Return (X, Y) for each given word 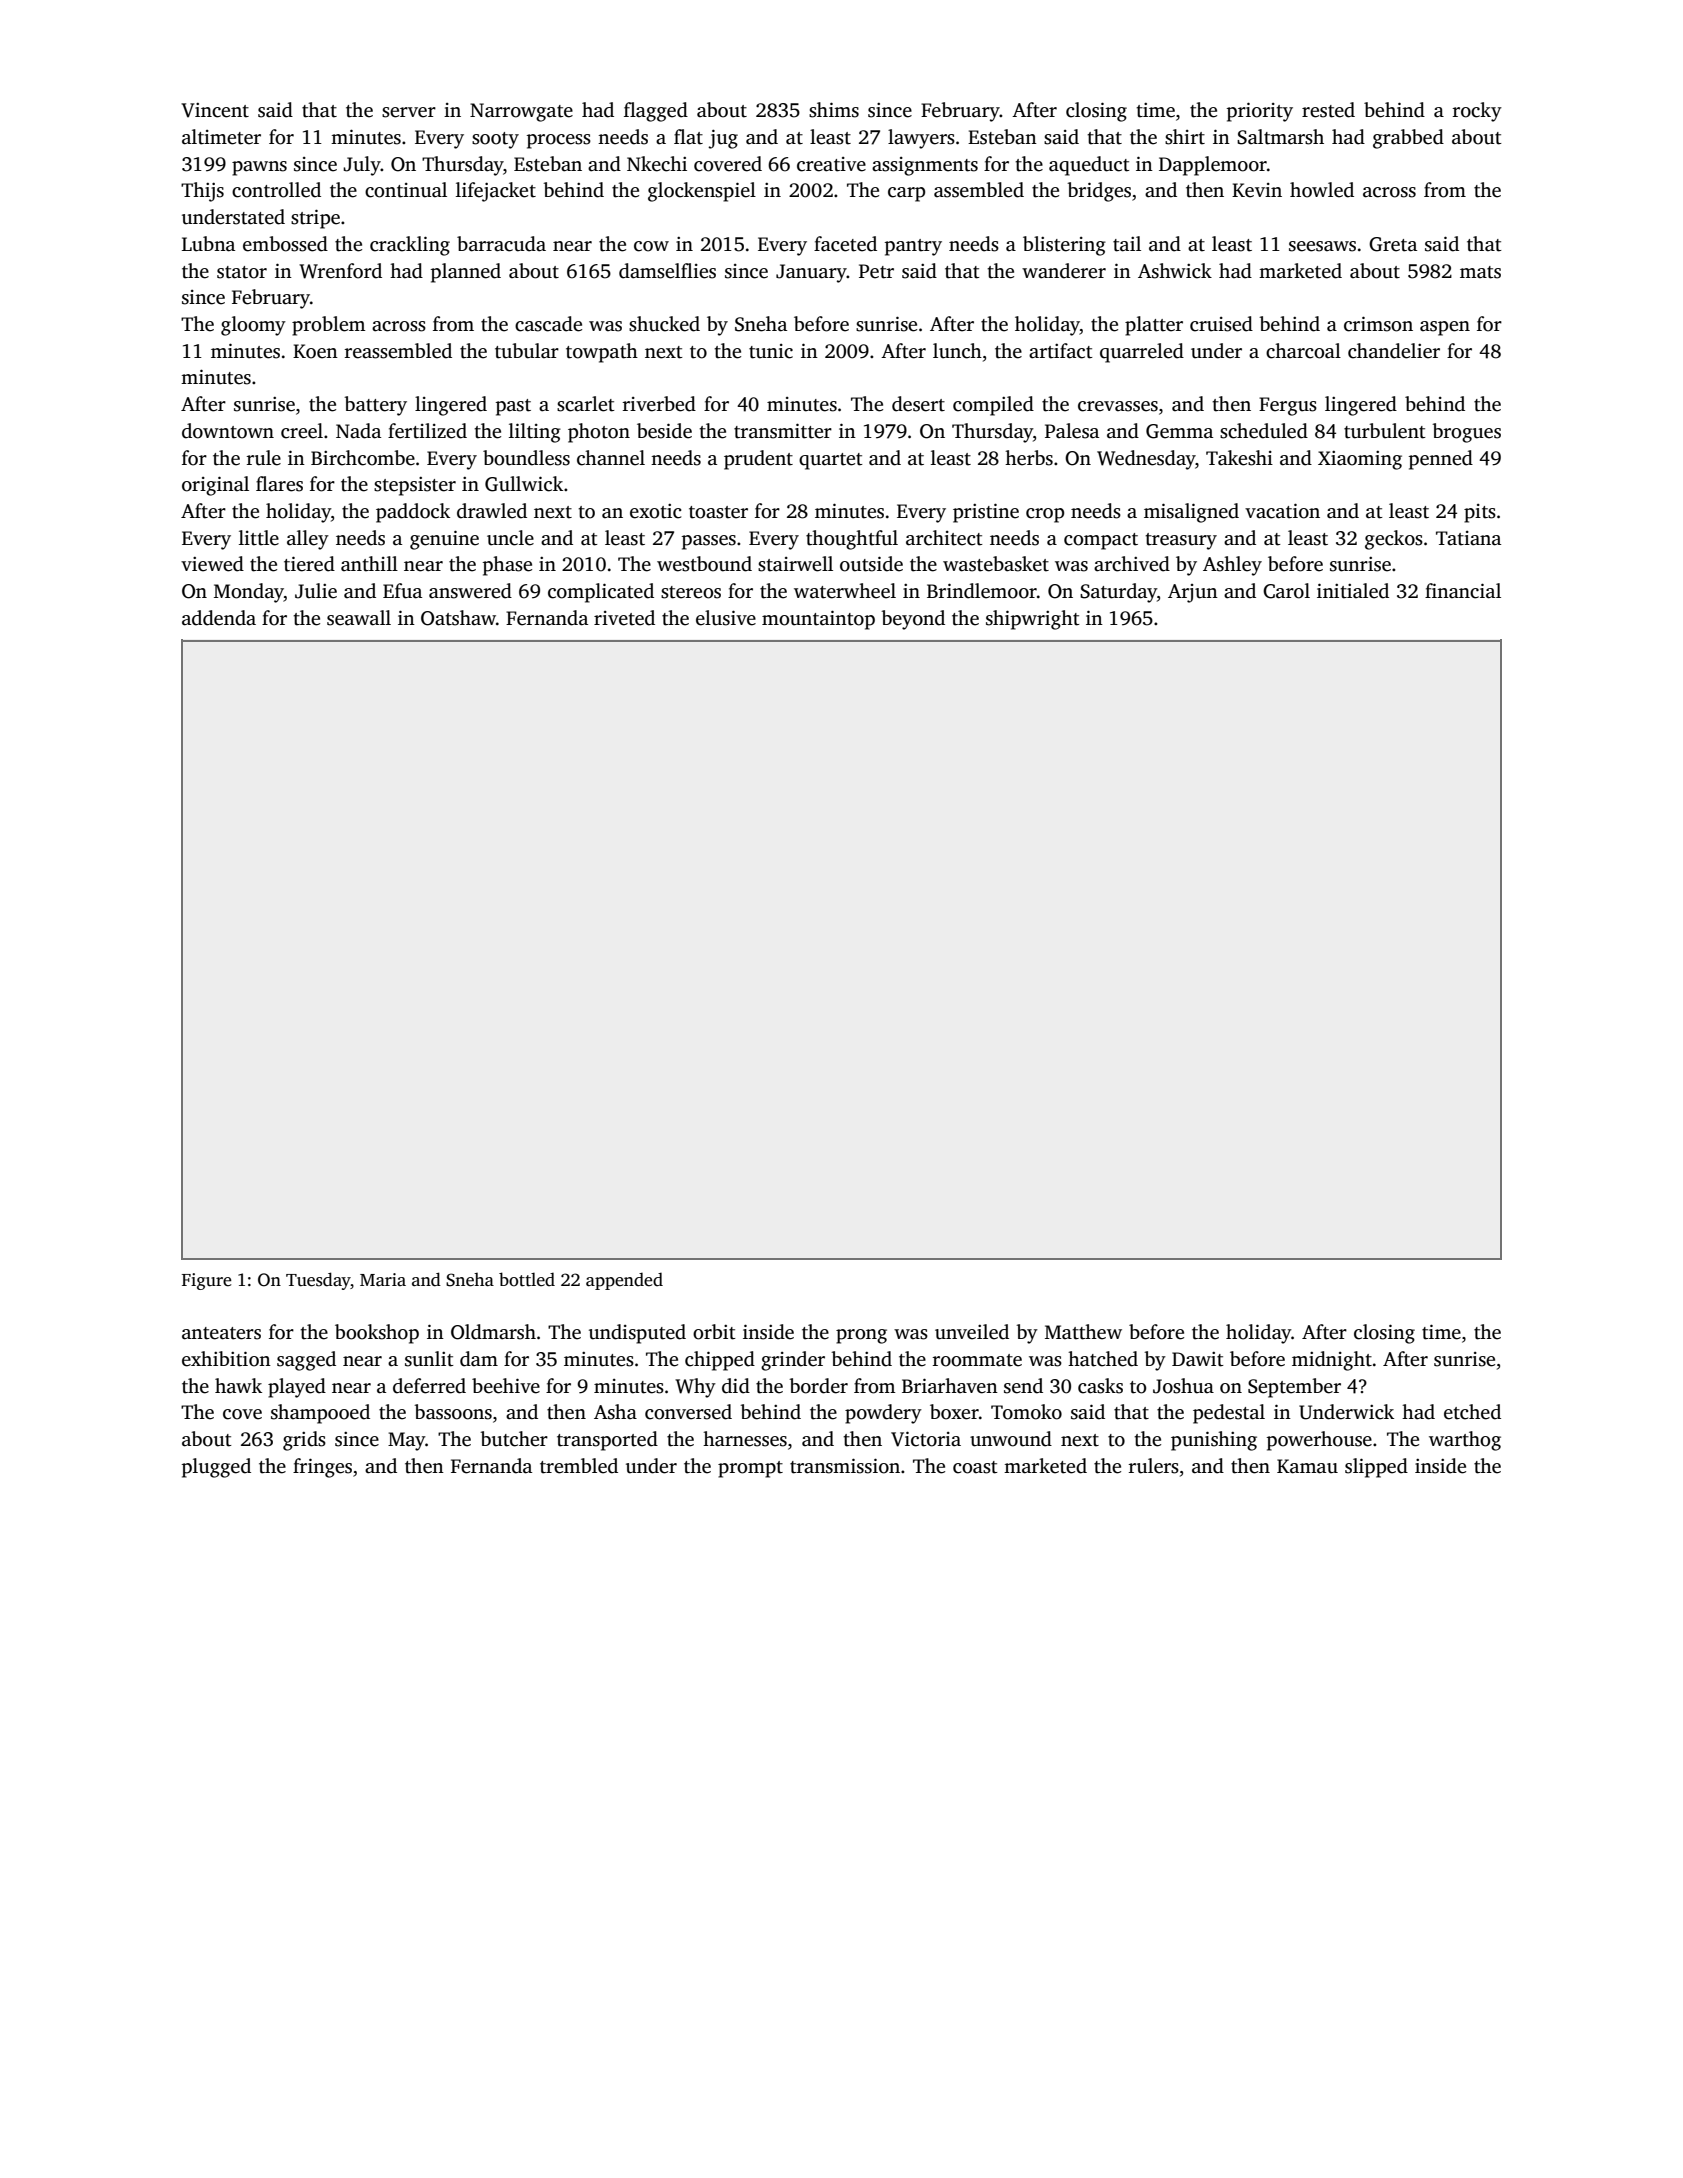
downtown (228, 431)
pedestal (1229, 1414)
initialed (1353, 591)
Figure (207, 1281)
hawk (238, 1386)
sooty (495, 140)
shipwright (1033, 620)
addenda (219, 618)
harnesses (745, 1439)
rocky (1477, 112)
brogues (1466, 433)
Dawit (1198, 1359)
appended (624, 1281)
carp (906, 194)
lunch (957, 351)
